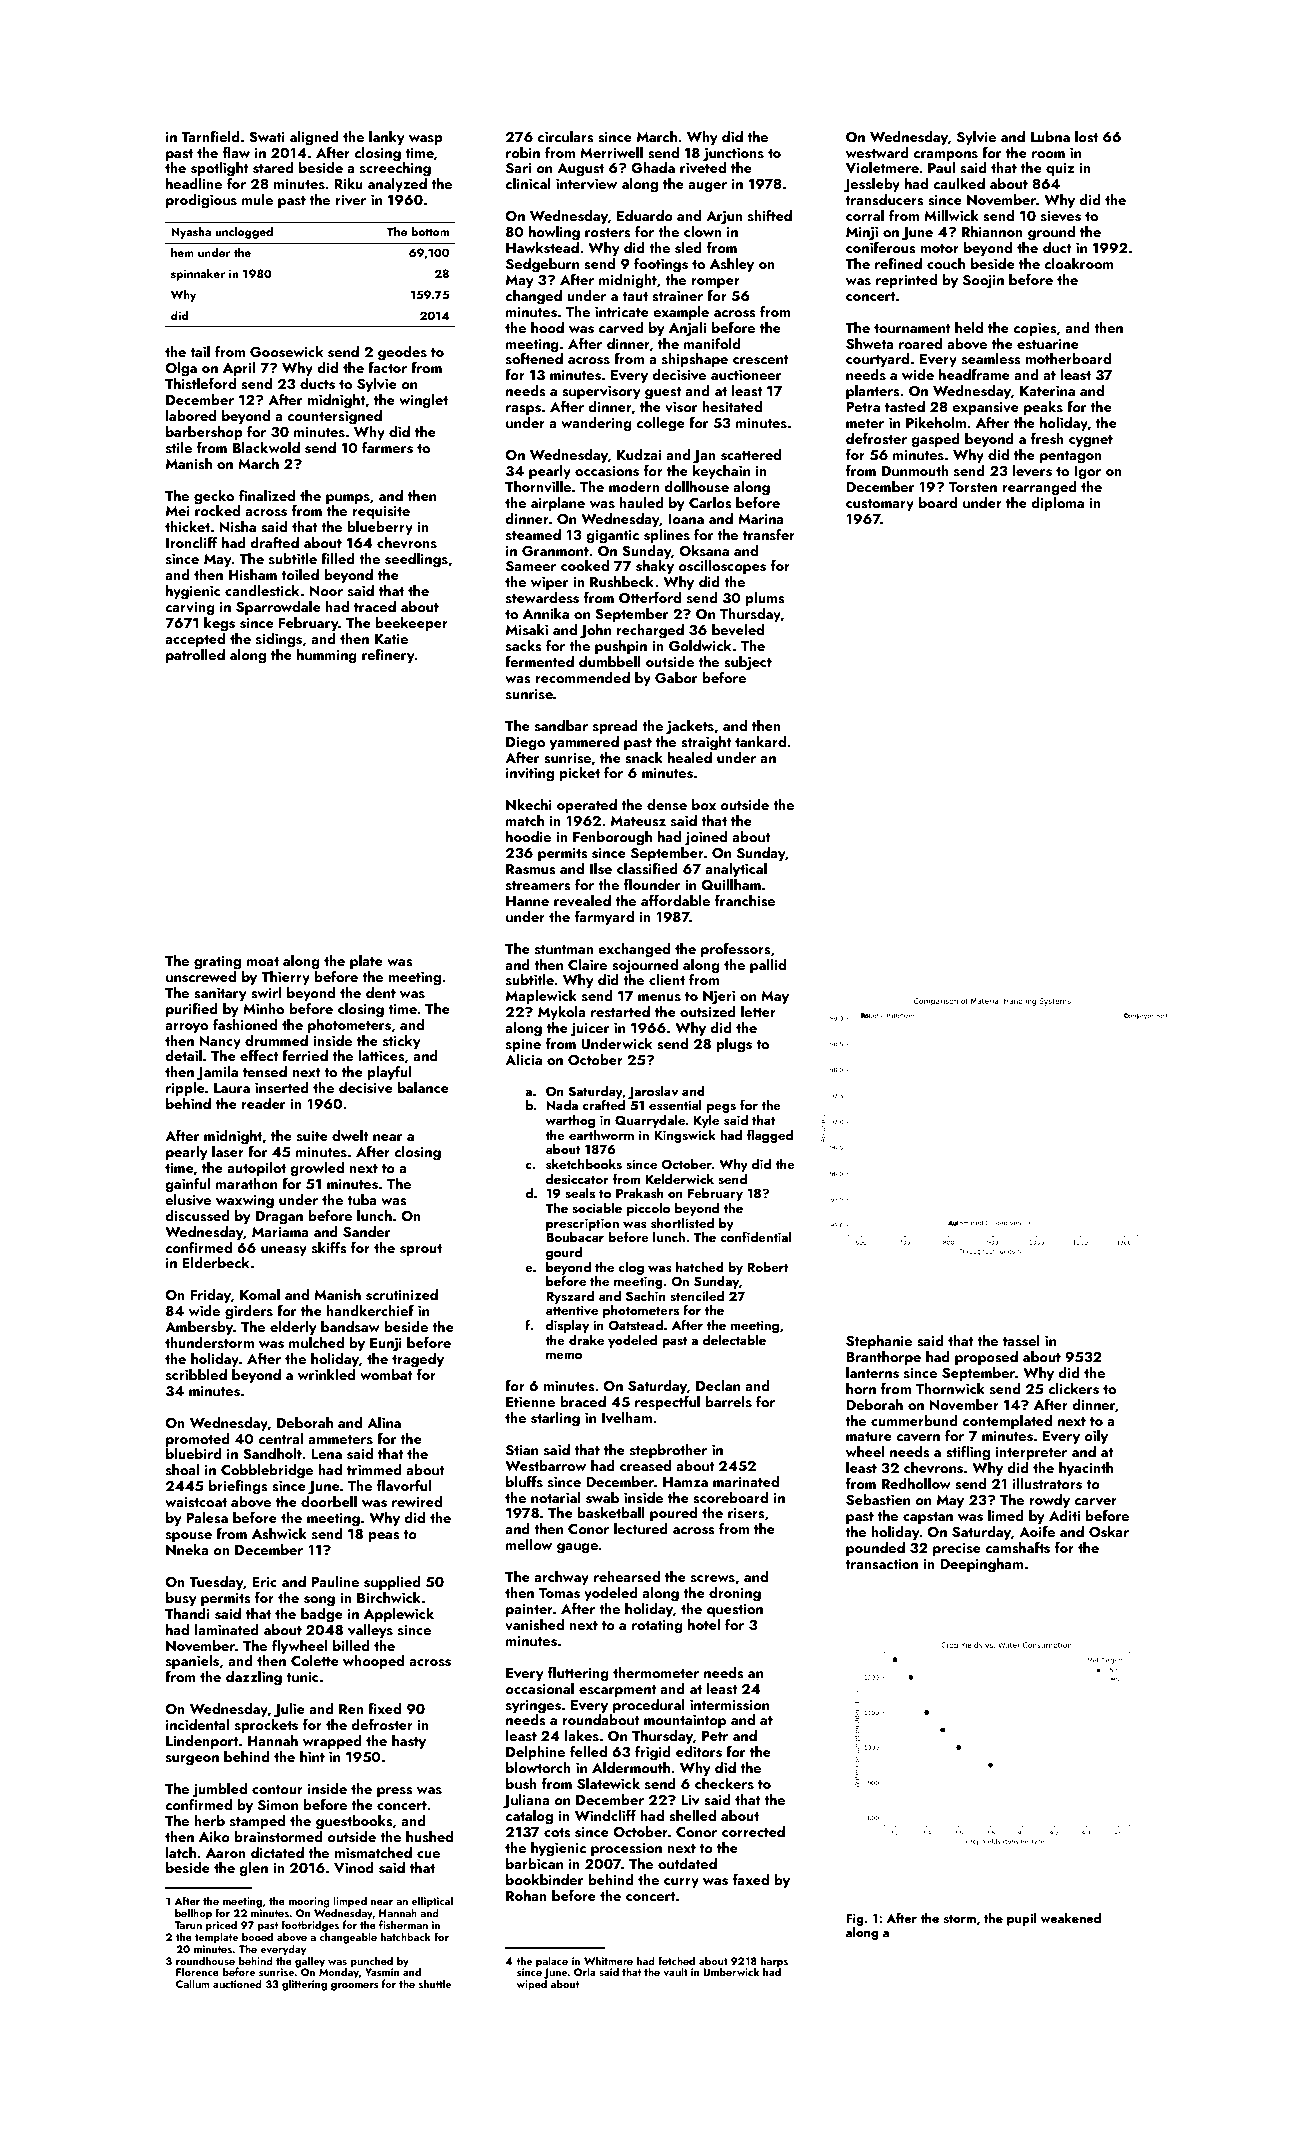 The width and height of the screenshot is (1301, 2142). I want to click on glittering, so click(304, 1985).
